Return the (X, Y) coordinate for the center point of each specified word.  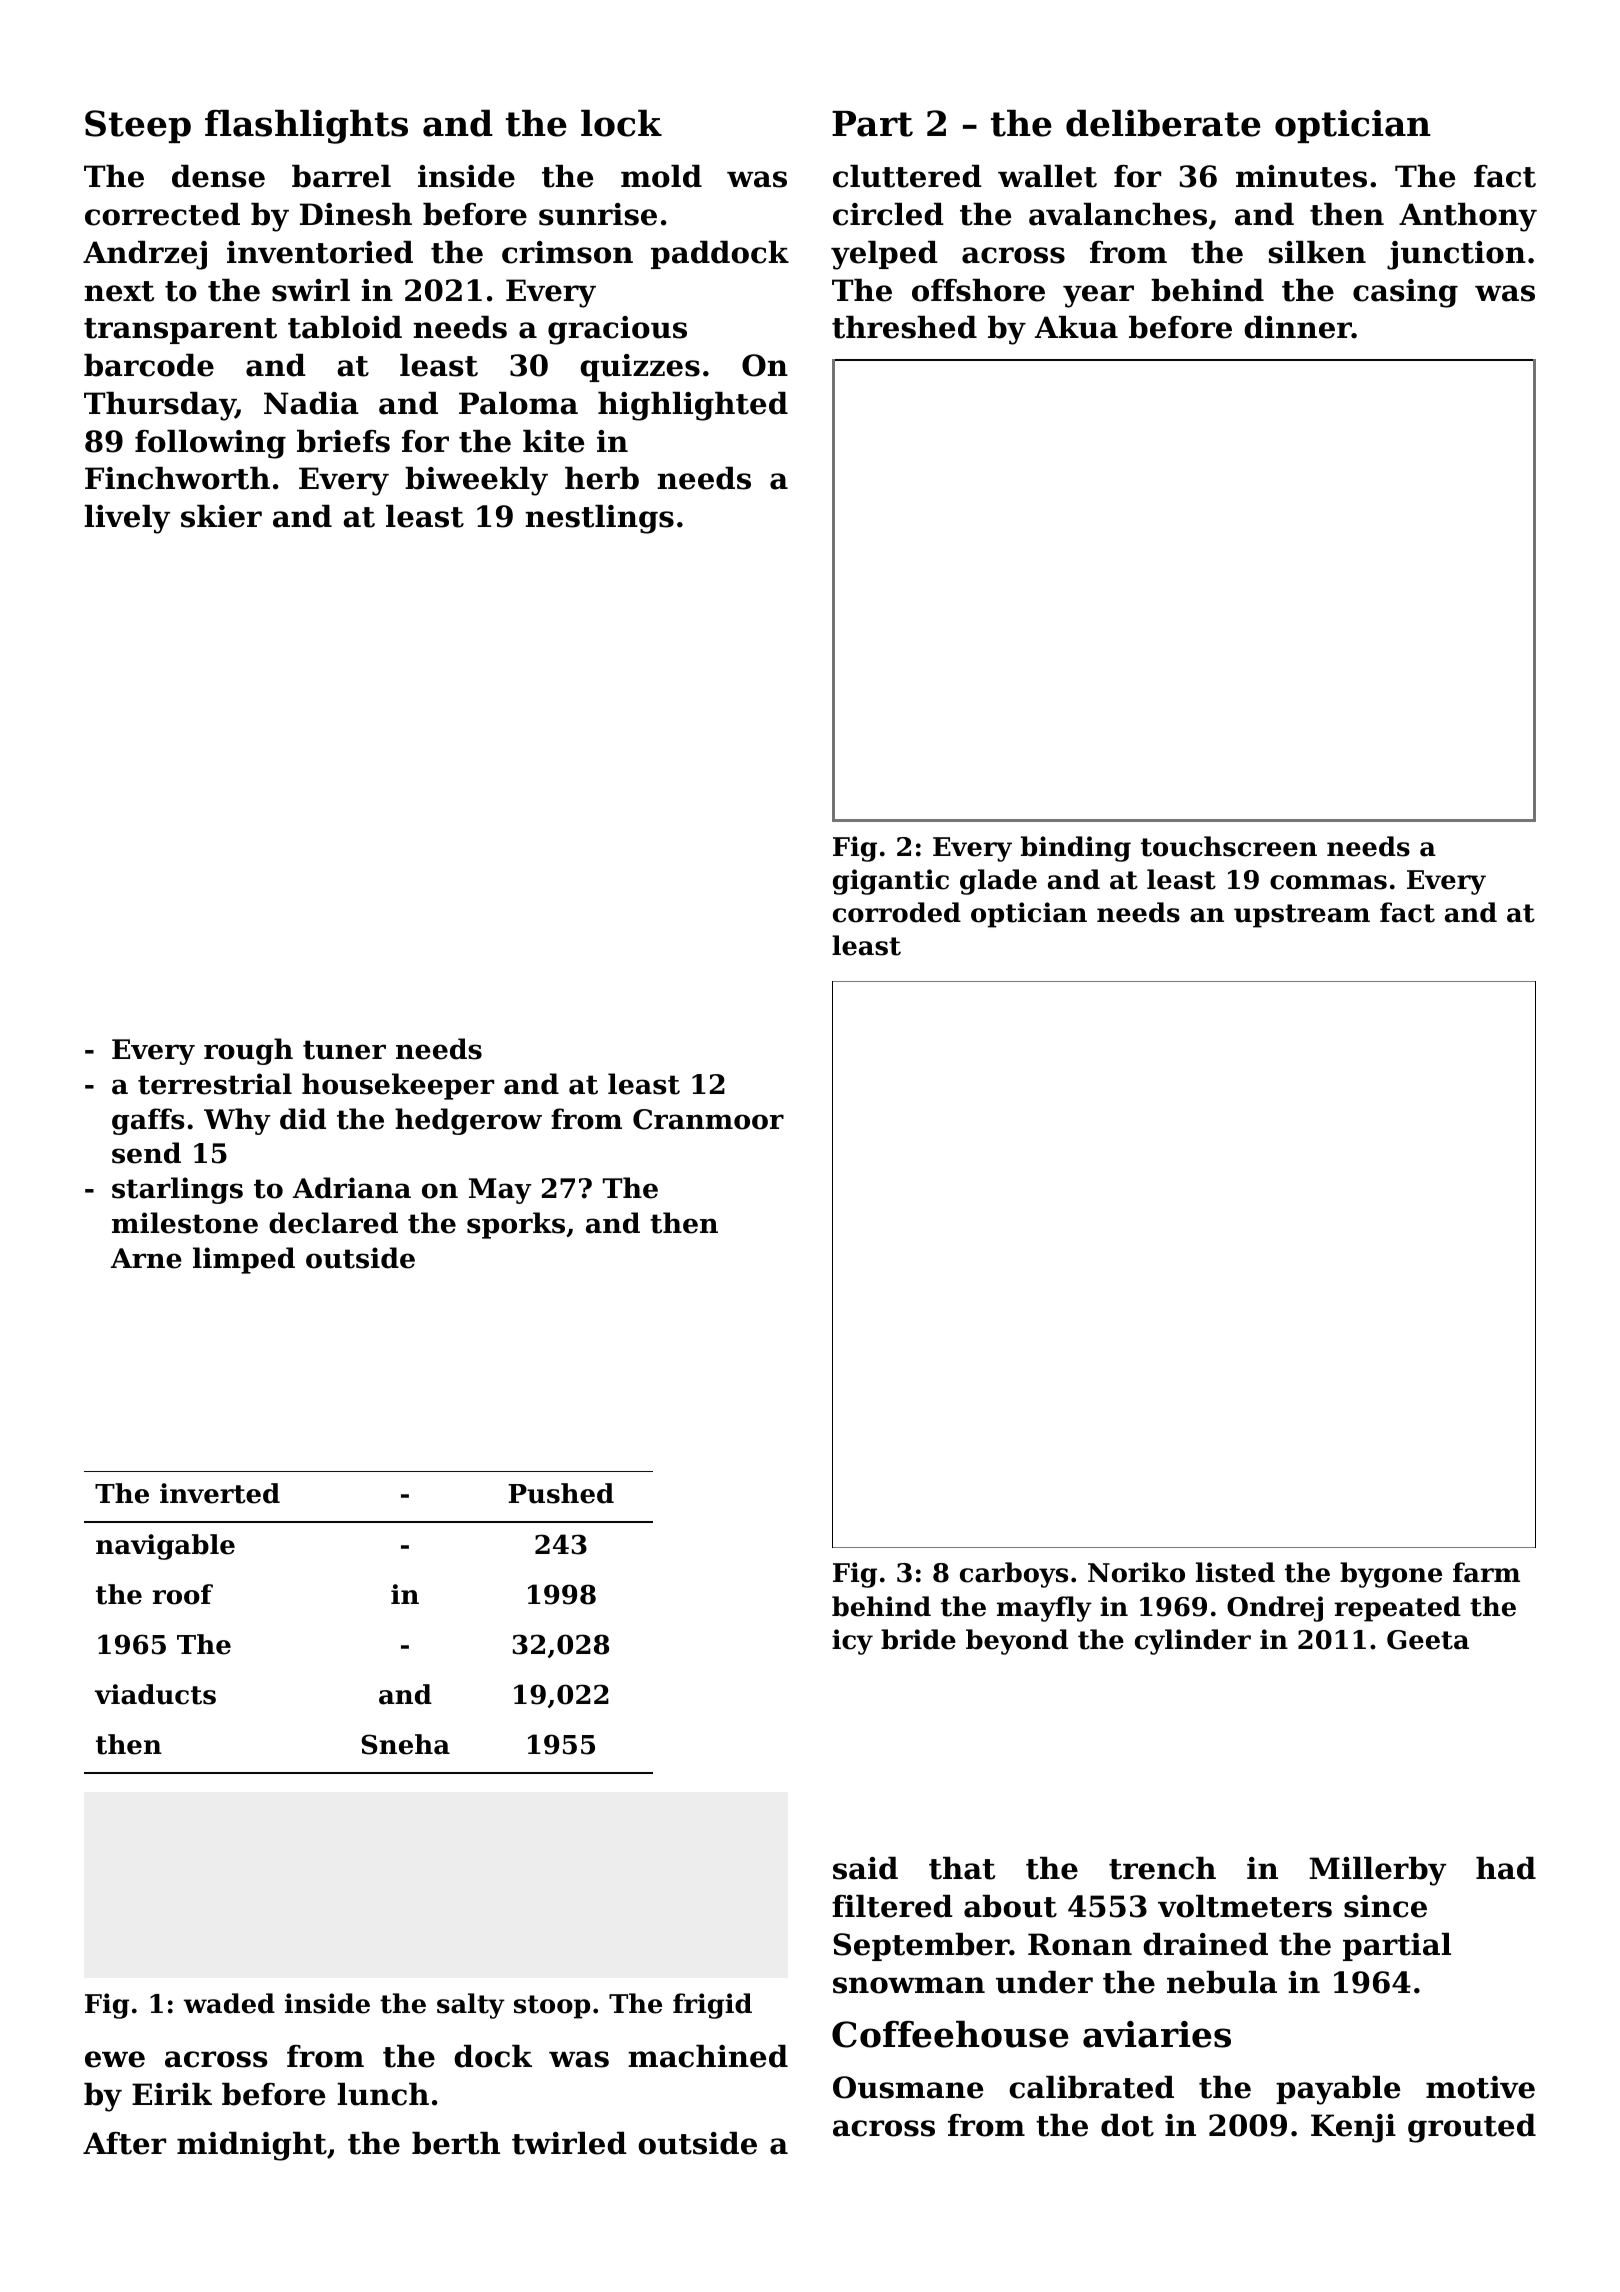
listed (1235, 1572)
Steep (138, 126)
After (124, 2143)
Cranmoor (708, 1119)
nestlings (599, 519)
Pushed (561, 1493)
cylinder (1193, 1642)
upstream (1302, 916)
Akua (1076, 327)
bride (918, 1639)
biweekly (476, 481)
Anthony (1468, 217)
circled (888, 214)
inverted (220, 1493)
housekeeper (398, 1086)
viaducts (155, 1694)
